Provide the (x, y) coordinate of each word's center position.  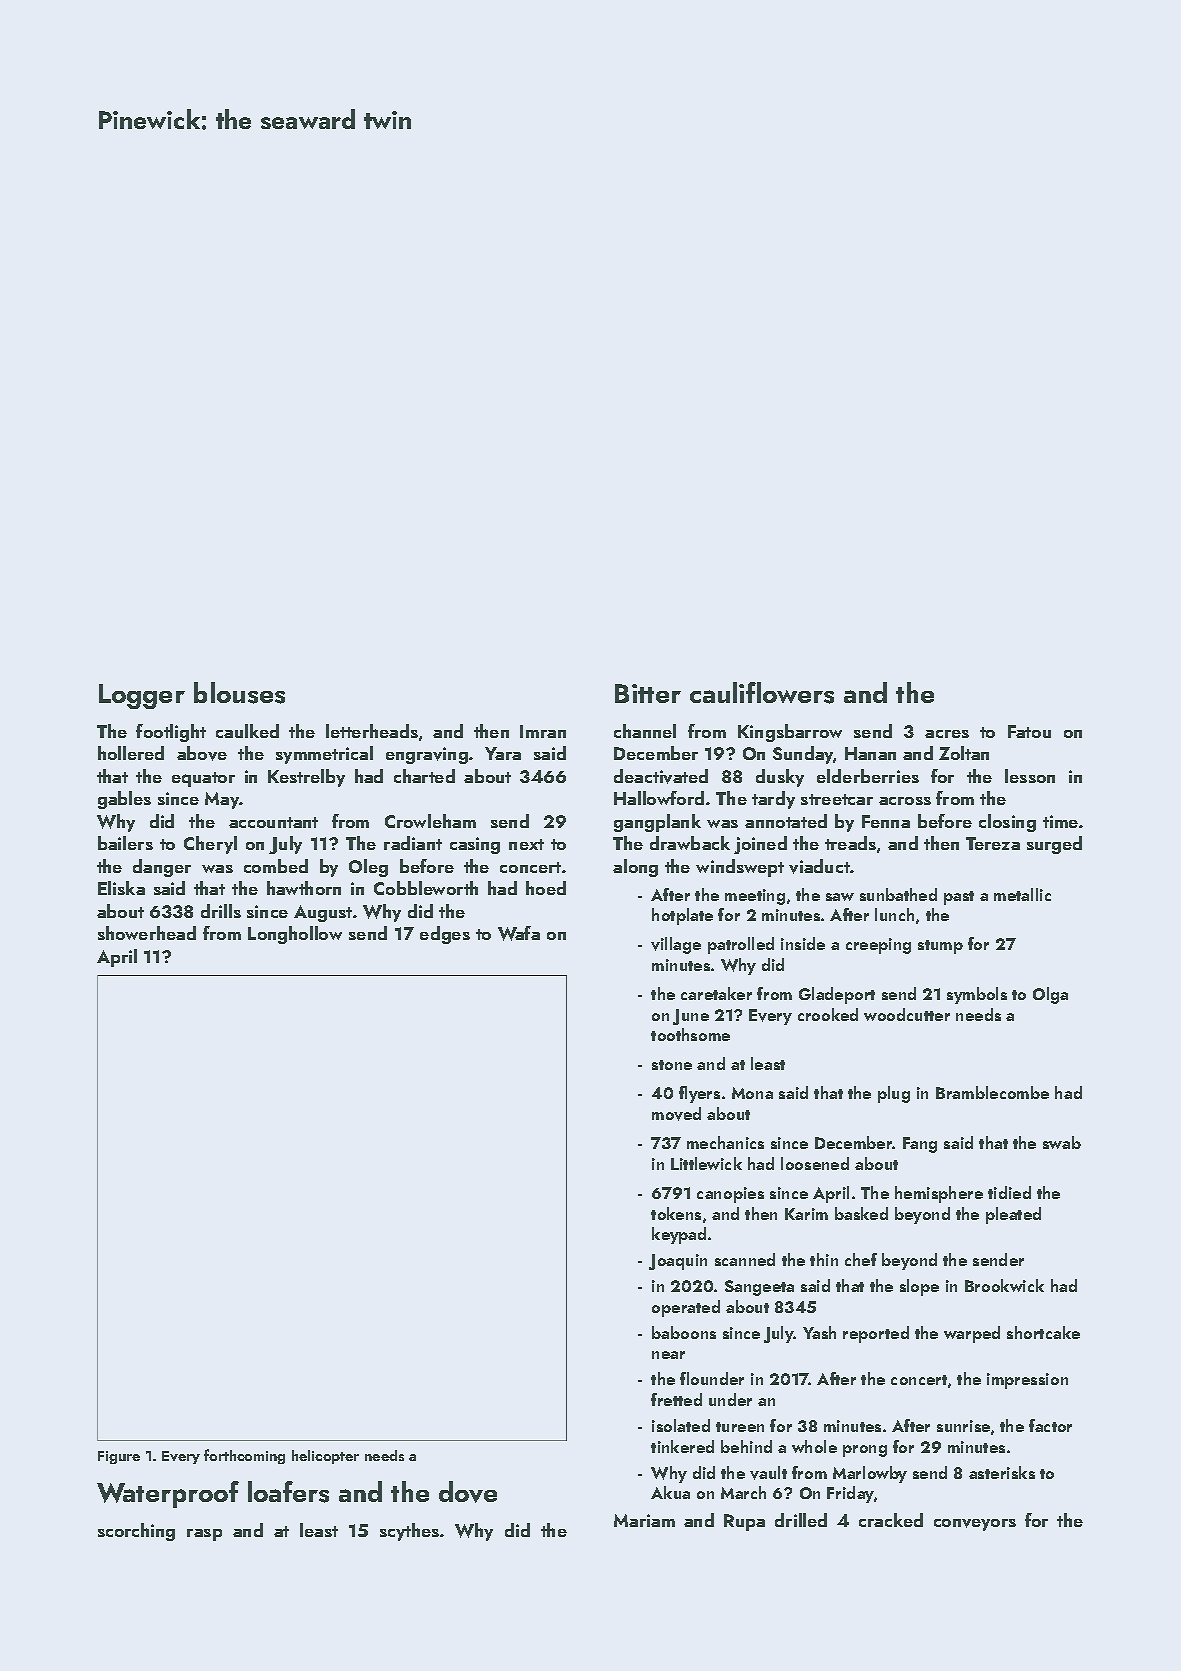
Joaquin (678, 1262)
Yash (819, 1332)
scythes (409, 1532)
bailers (125, 843)
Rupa (744, 1522)
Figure (119, 1457)
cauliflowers (762, 693)
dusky (780, 778)
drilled (801, 1520)
